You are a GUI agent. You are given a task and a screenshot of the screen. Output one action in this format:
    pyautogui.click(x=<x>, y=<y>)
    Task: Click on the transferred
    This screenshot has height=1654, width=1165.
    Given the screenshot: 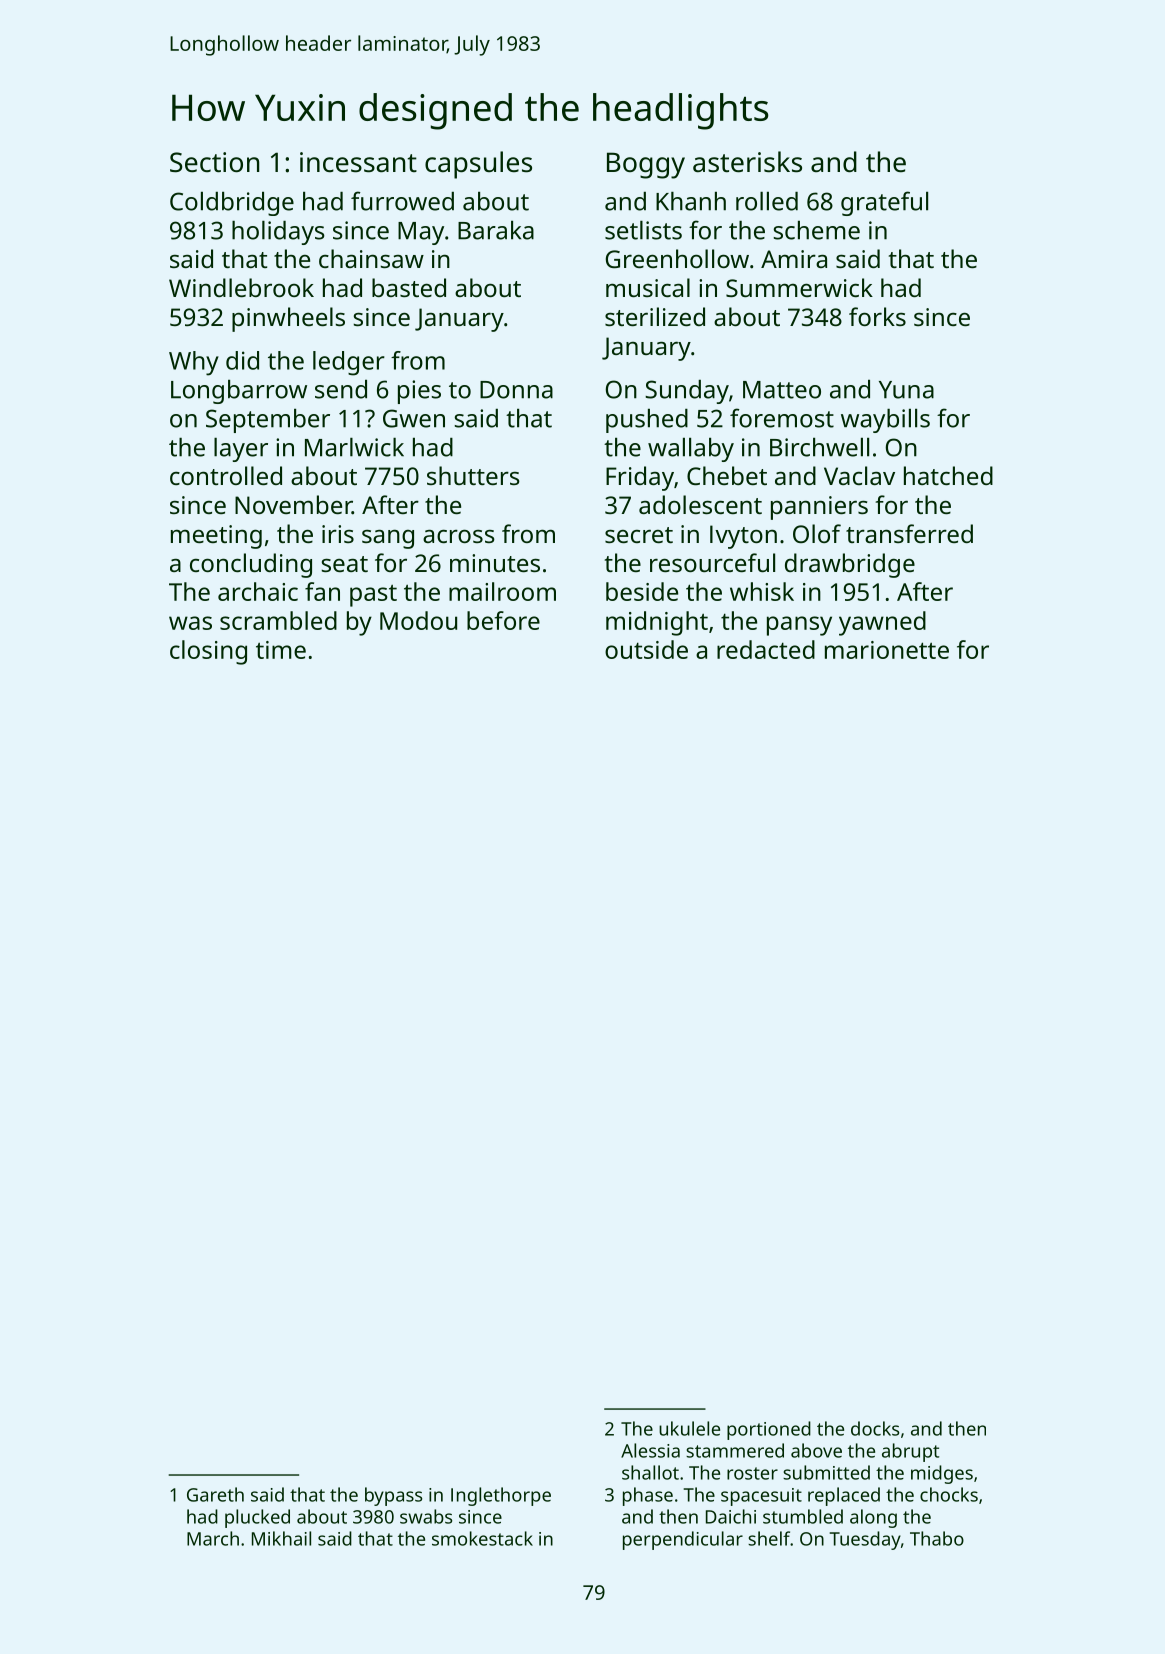 What is the action you would take?
    pyautogui.click(x=909, y=533)
